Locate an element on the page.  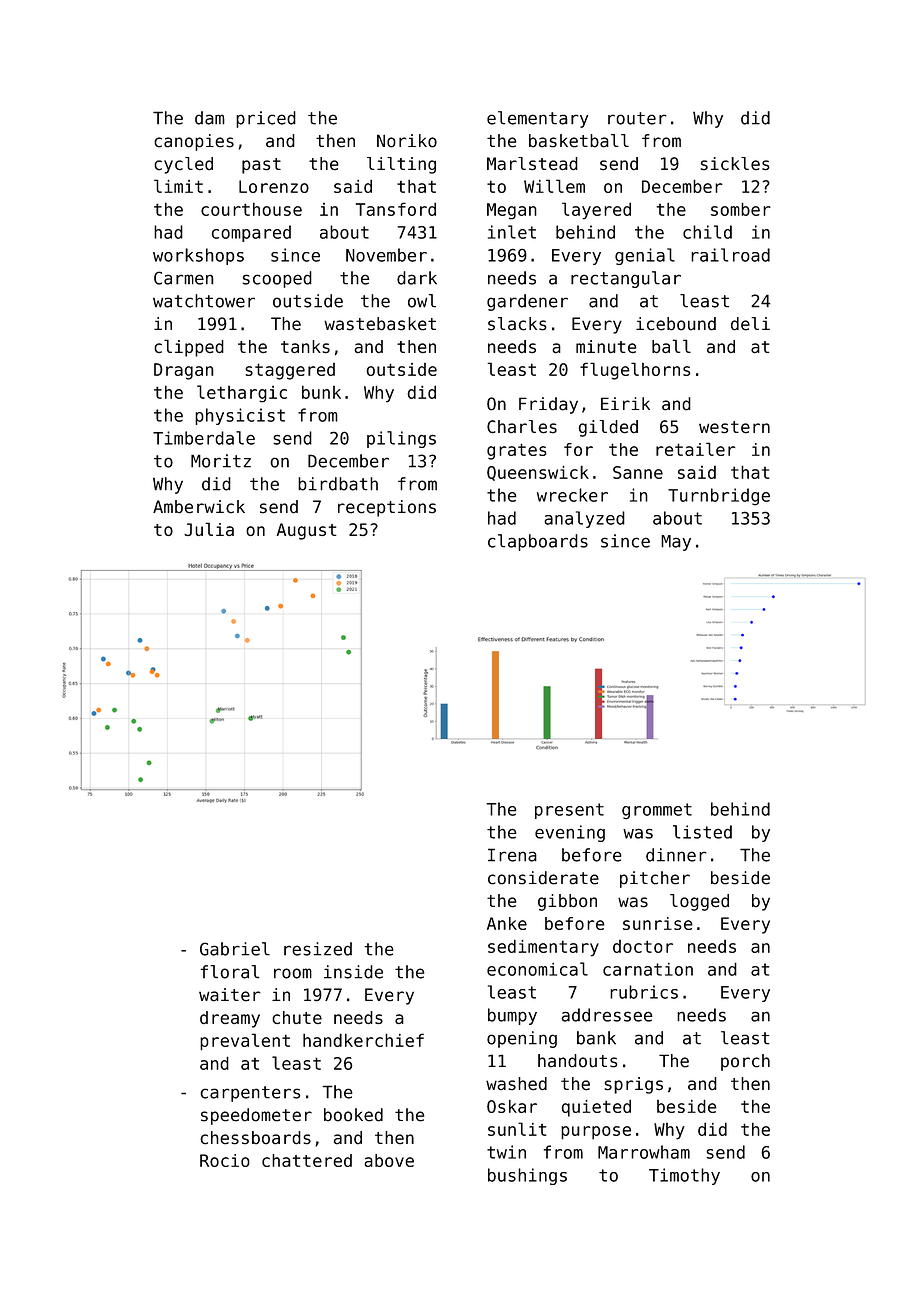
Carmen is located at coordinates (184, 278).
